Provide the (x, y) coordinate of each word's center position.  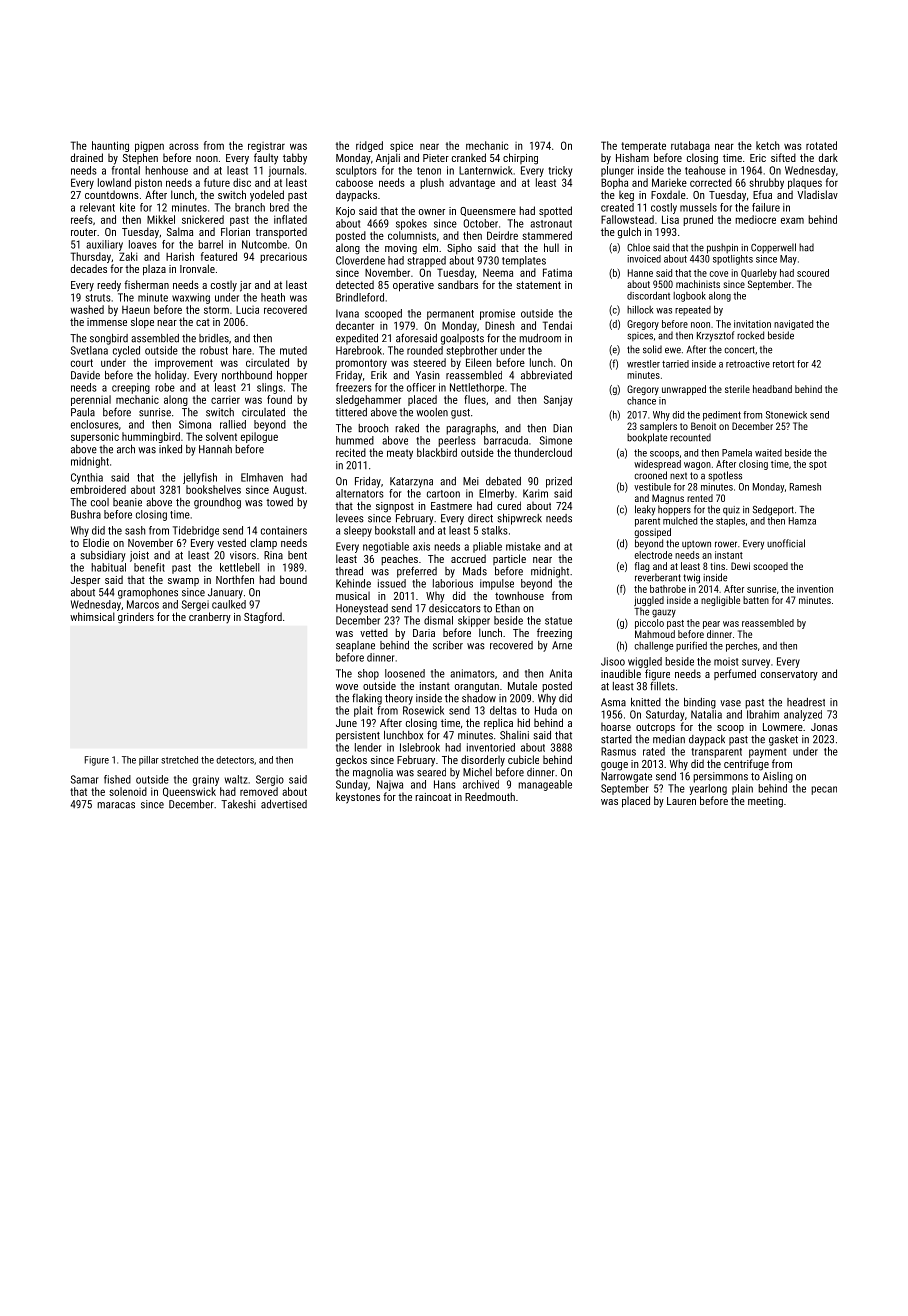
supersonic (95, 437)
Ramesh (805, 487)
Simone (556, 440)
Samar (85, 779)
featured (219, 256)
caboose (354, 182)
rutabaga (690, 146)
